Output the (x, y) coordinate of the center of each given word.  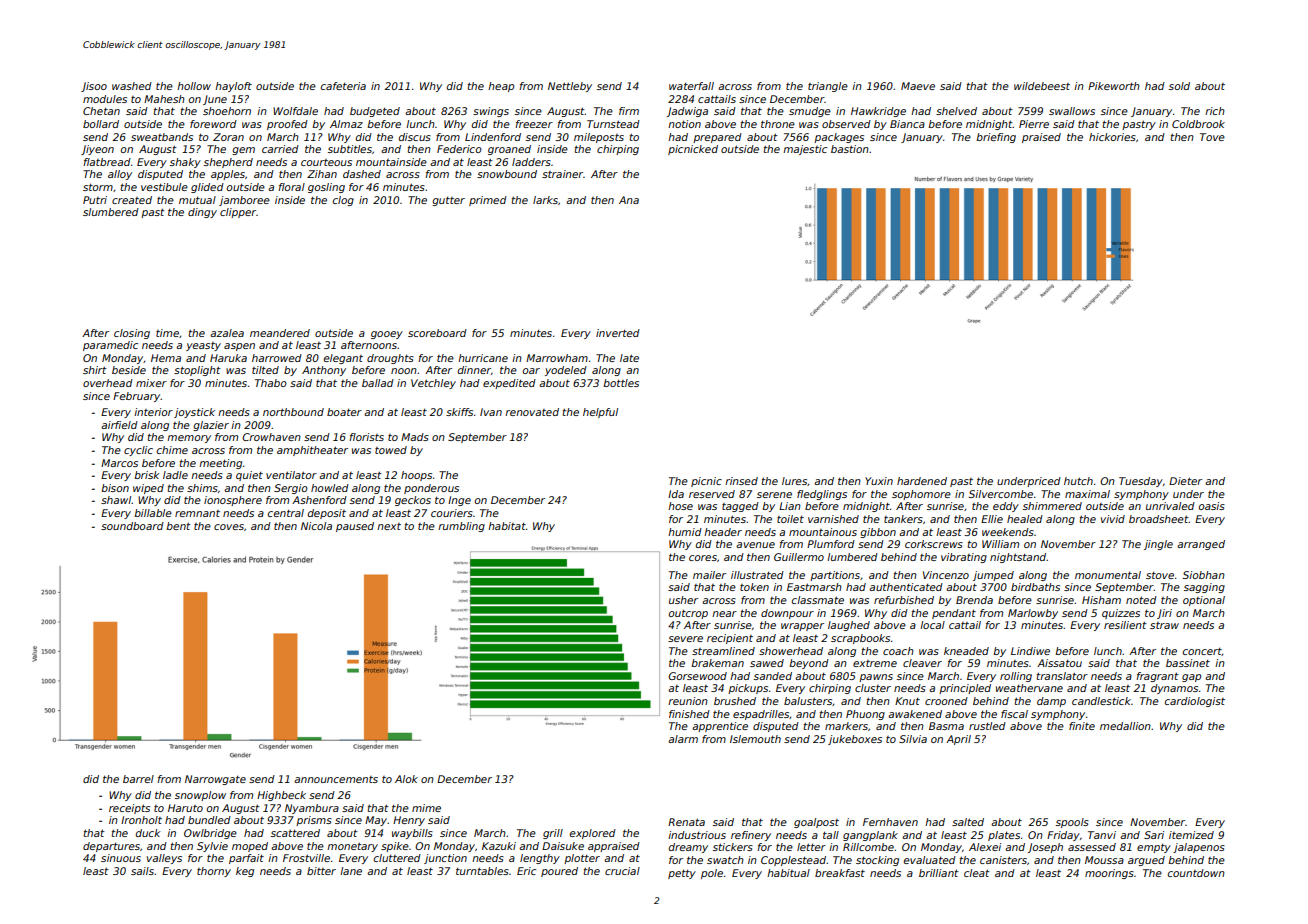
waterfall (691, 86)
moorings (1109, 874)
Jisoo (94, 87)
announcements (336, 779)
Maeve (918, 86)
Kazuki (499, 846)
